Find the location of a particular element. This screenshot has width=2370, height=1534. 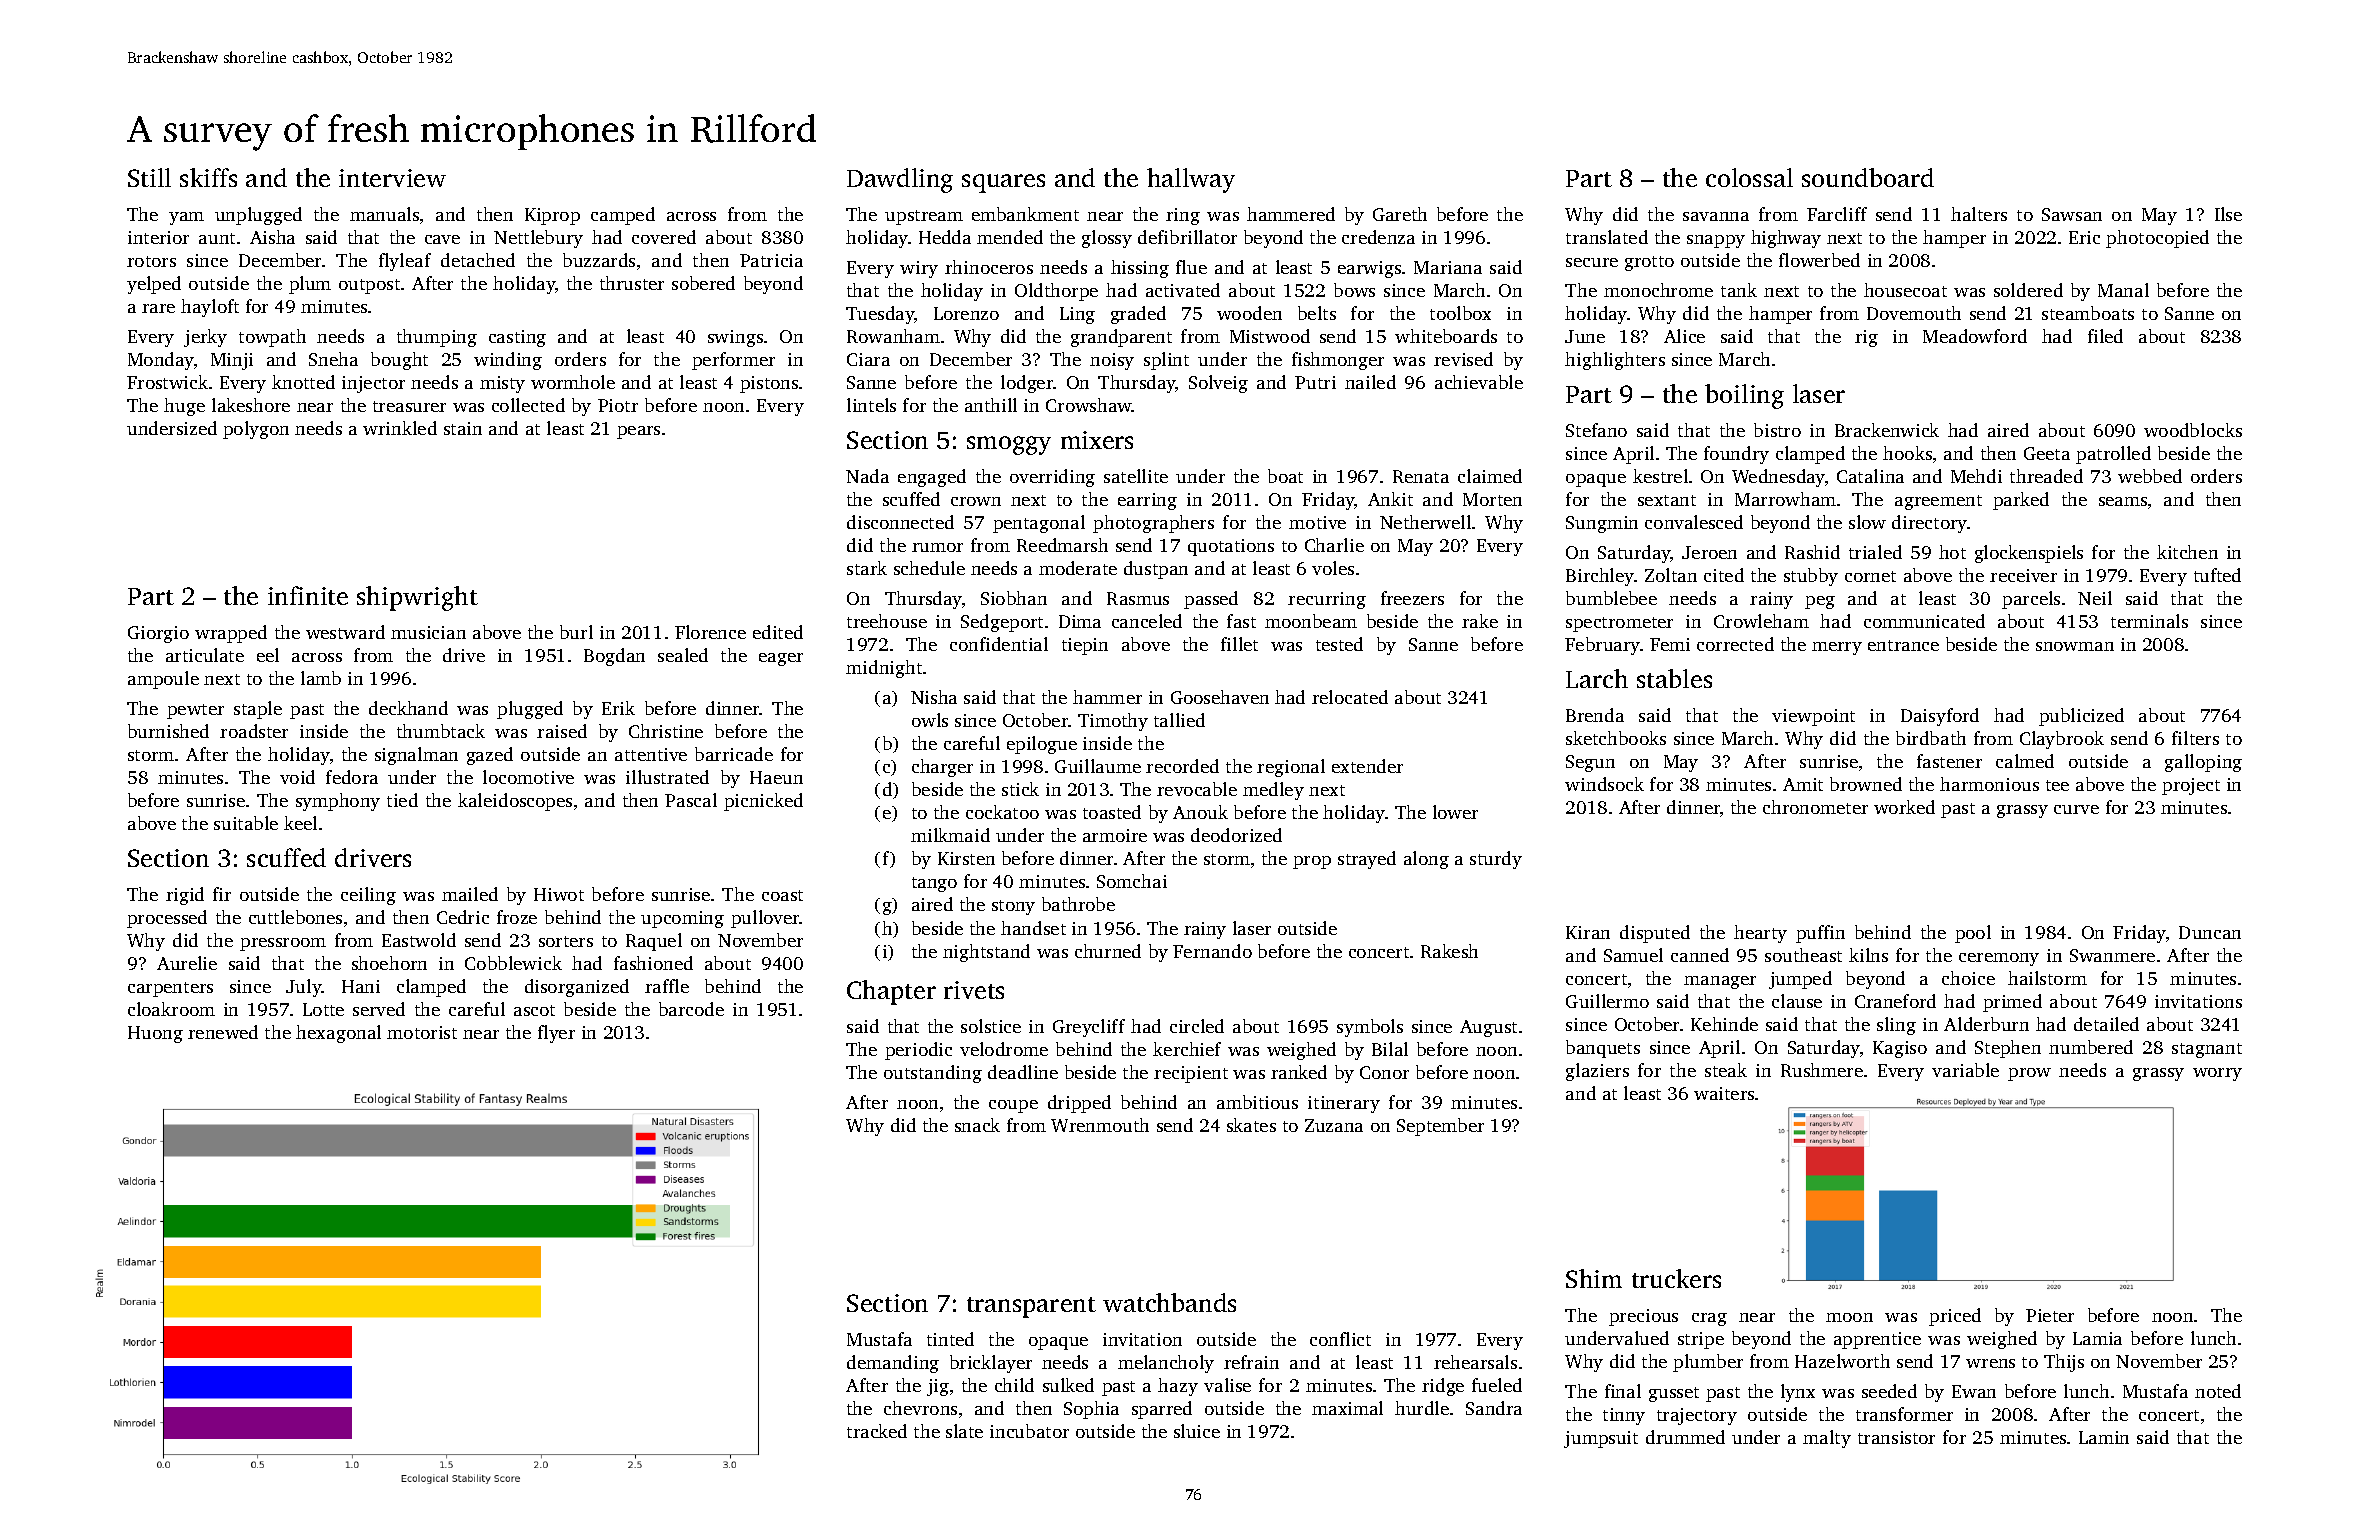

curve is located at coordinates (2076, 809).
